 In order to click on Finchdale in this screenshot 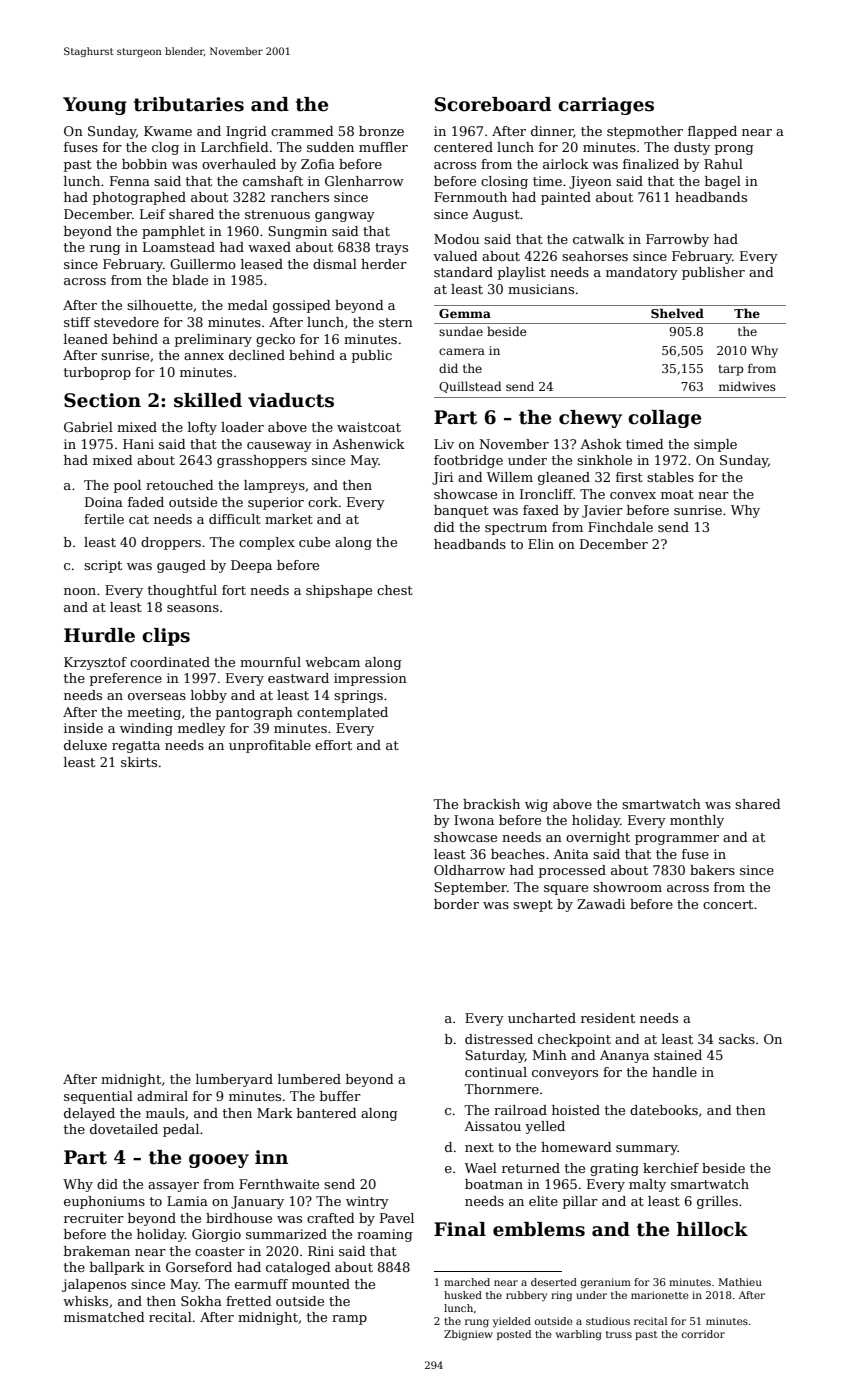, I will do `click(620, 527)`.
